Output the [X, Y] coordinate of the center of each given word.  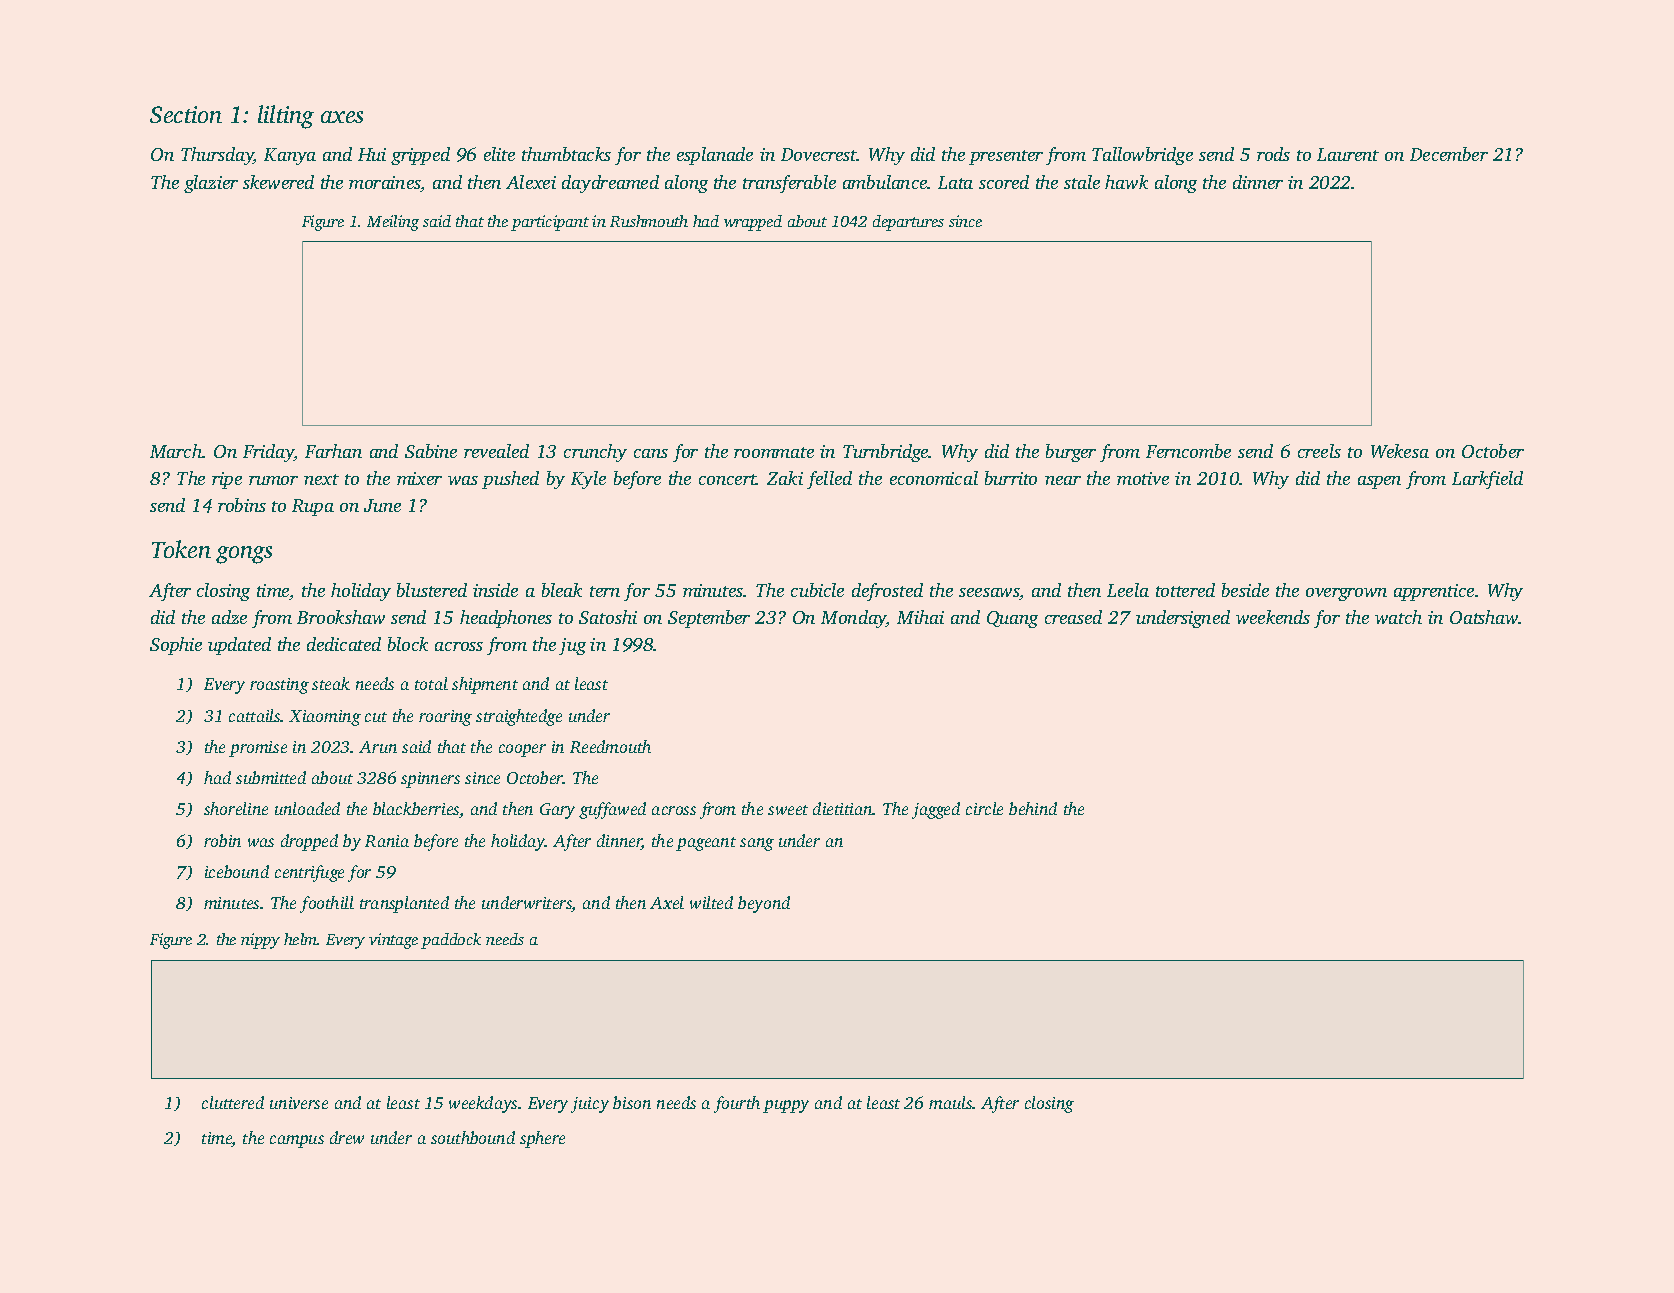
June [382, 505]
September [709, 619]
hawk [1126, 182]
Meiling [393, 223]
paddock [451, 941]
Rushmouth [649, 221]
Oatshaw [1484, 617]
